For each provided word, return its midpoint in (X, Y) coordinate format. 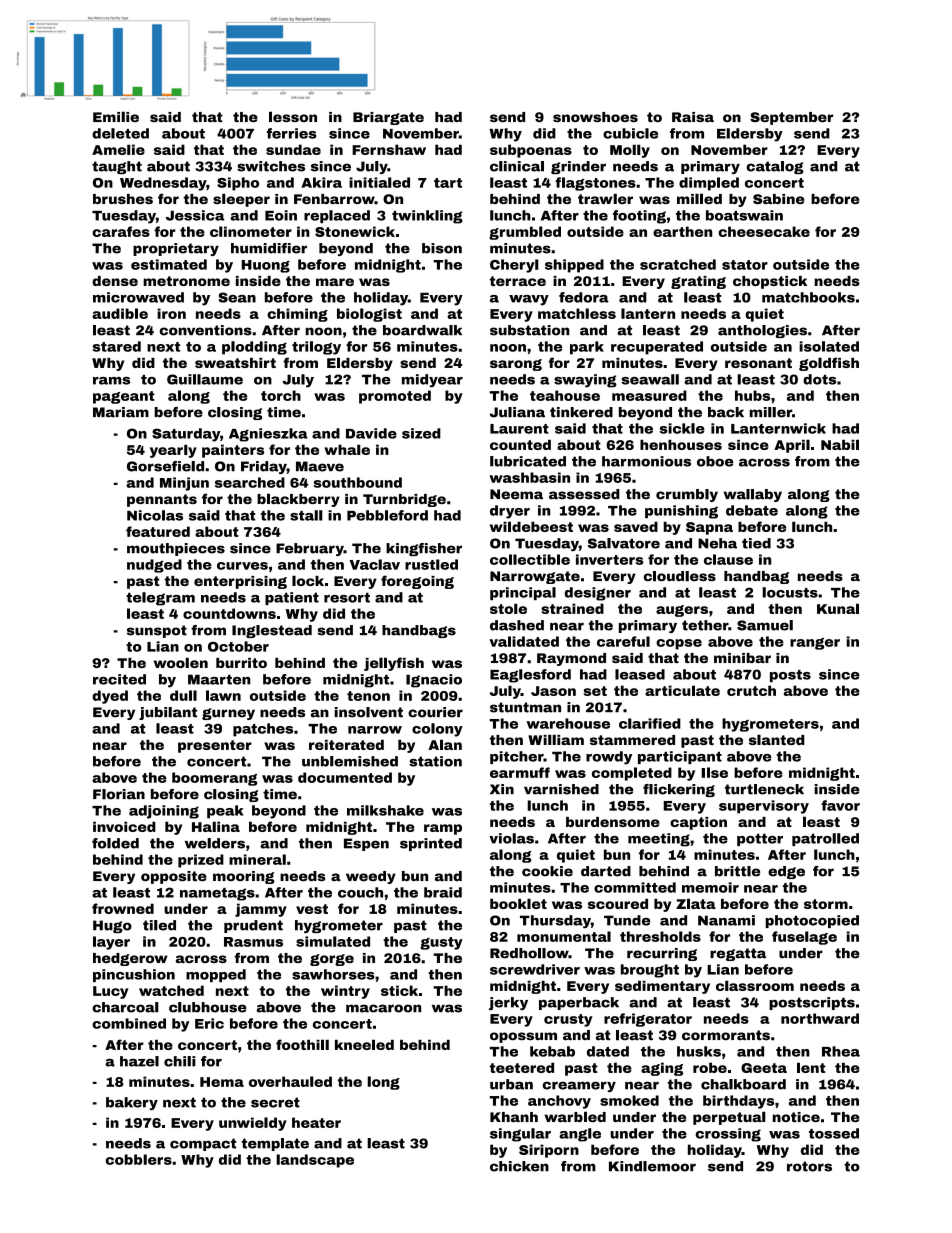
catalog (775, 167)
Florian (119, 794)
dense (115, 281)
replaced (337, 216)
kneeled (364, 1044)
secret (275, 1102)
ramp (443, 829)
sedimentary (662, 987)
